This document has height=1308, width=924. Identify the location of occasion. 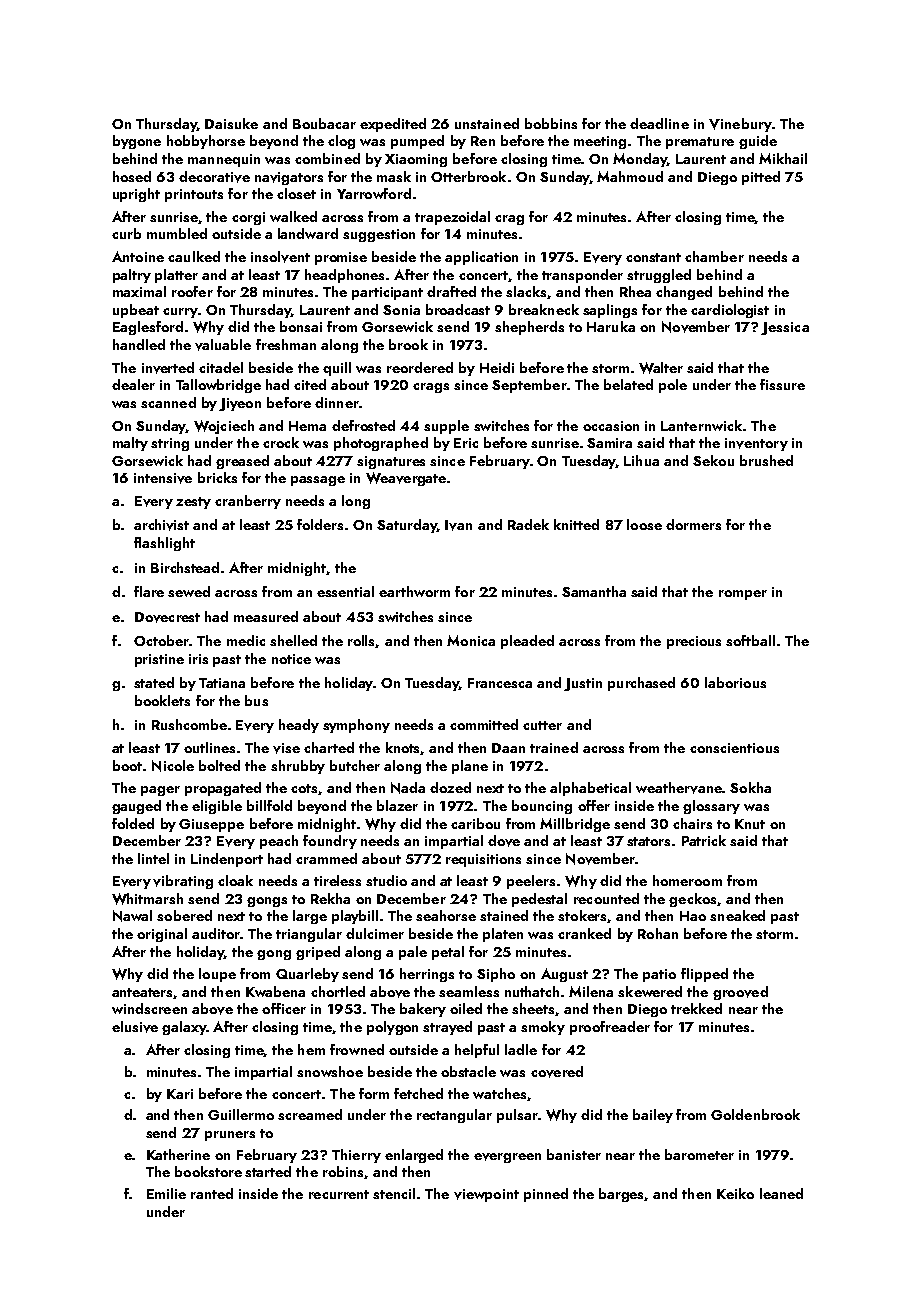
(611, 426).
